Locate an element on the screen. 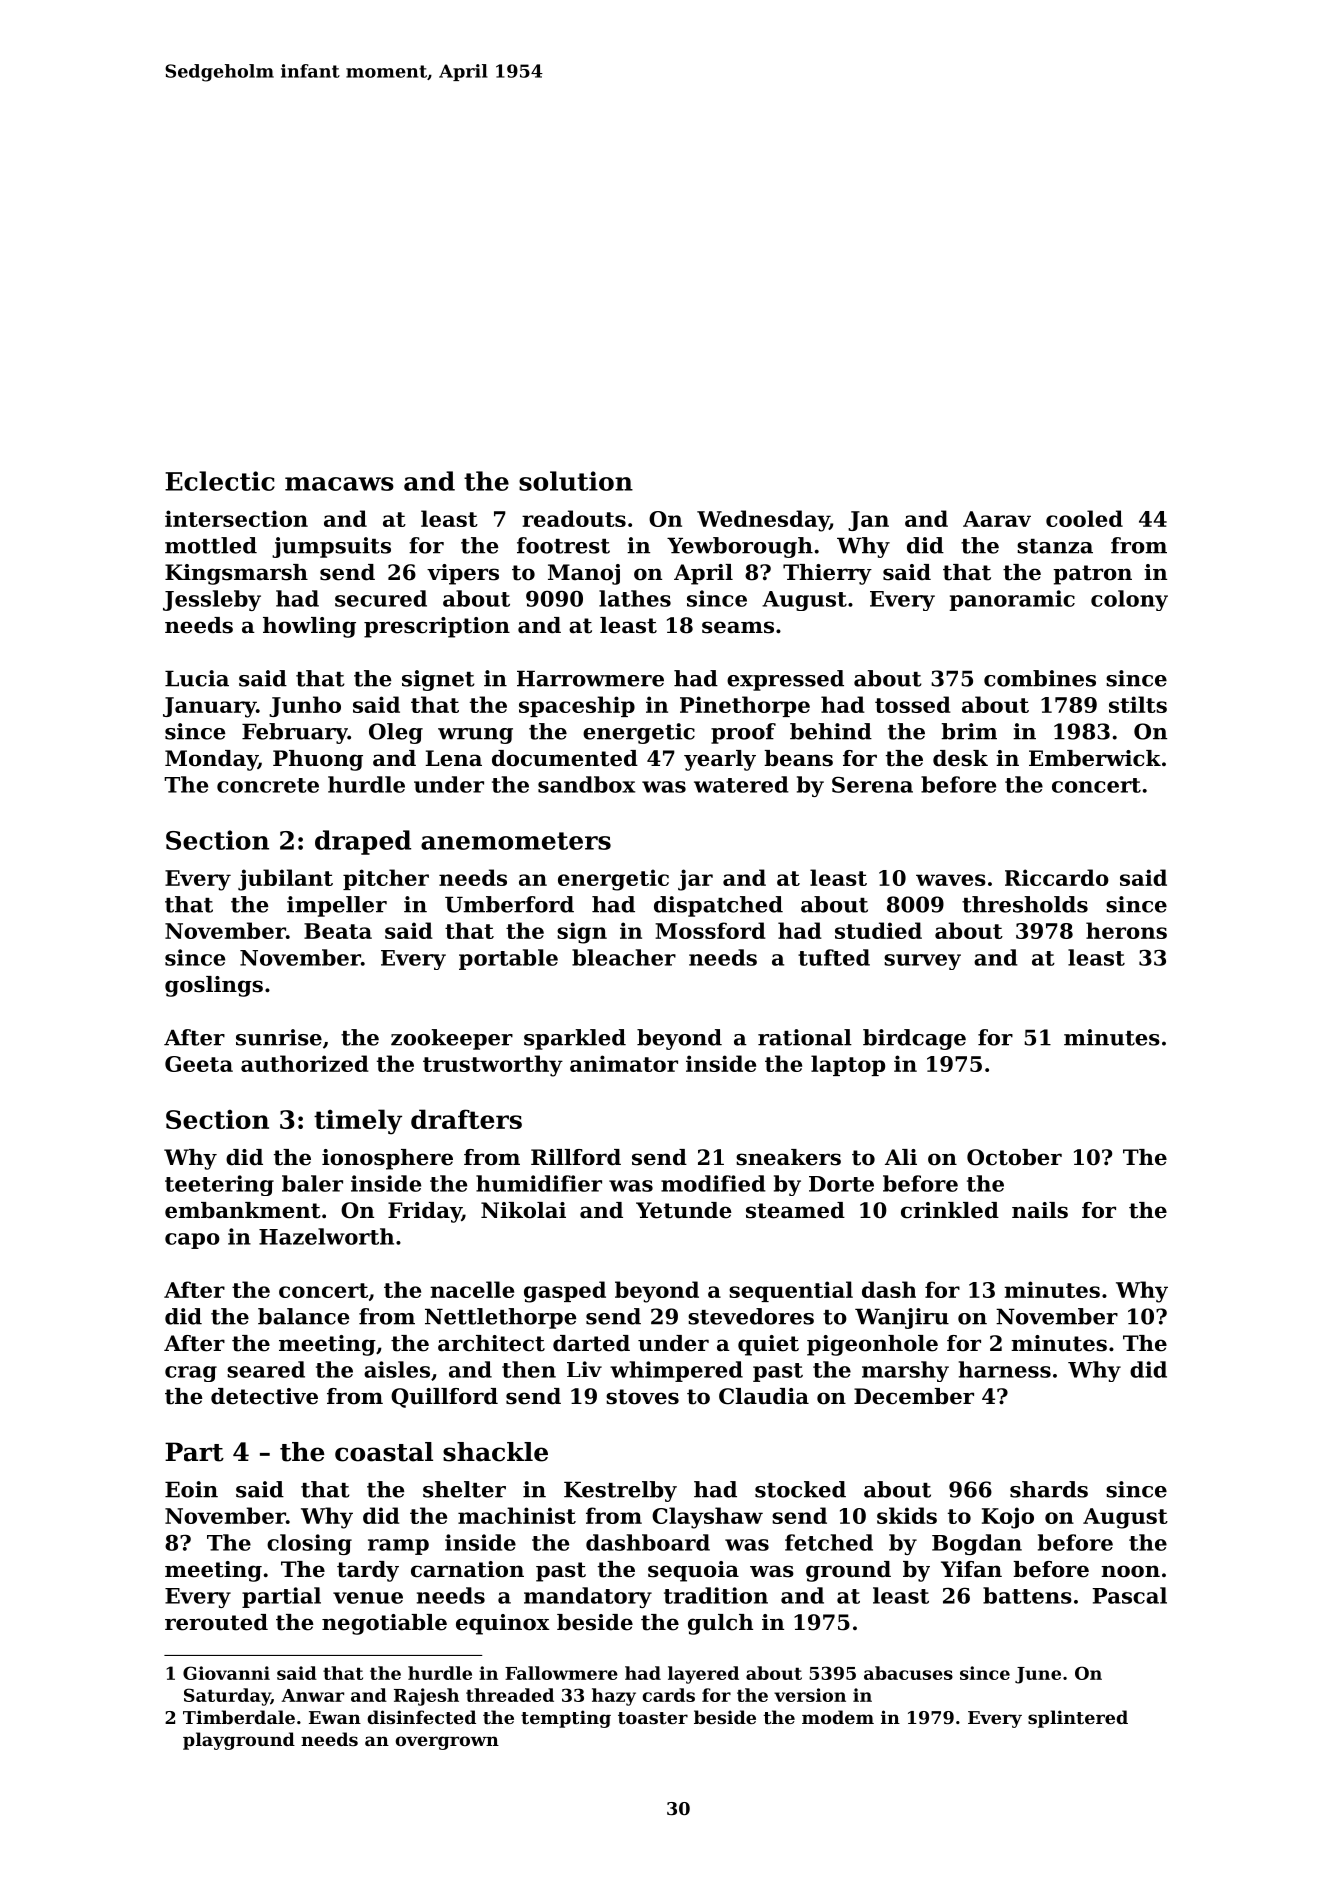 This screenshot has width=1332, height=1884. mottled is located at coordinates (211, 545).
